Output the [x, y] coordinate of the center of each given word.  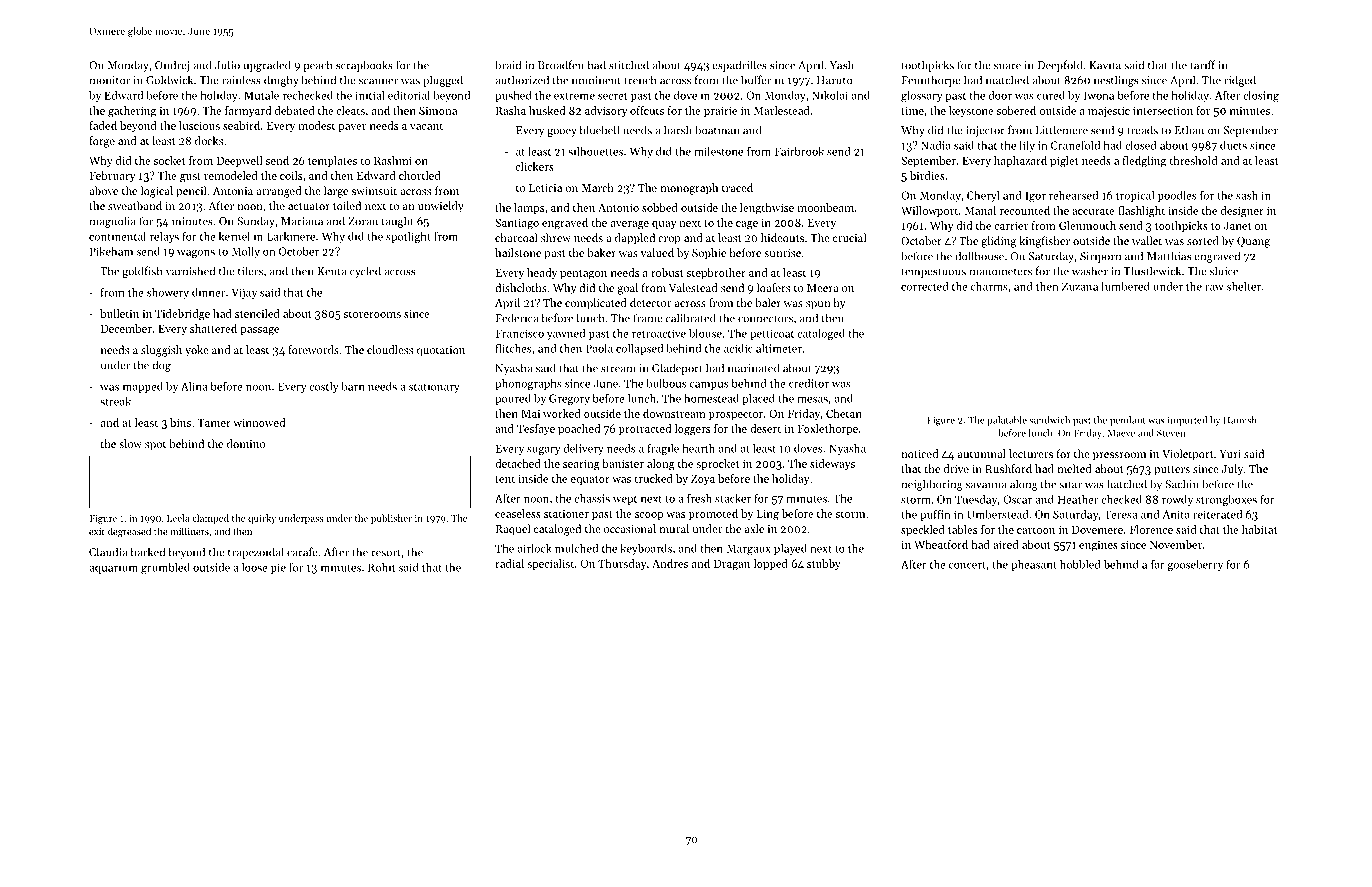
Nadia [936, 145]
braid [508, 65]
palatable [1007, 421]
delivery [584, 449]
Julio [227, 65]
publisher [391, 519]
